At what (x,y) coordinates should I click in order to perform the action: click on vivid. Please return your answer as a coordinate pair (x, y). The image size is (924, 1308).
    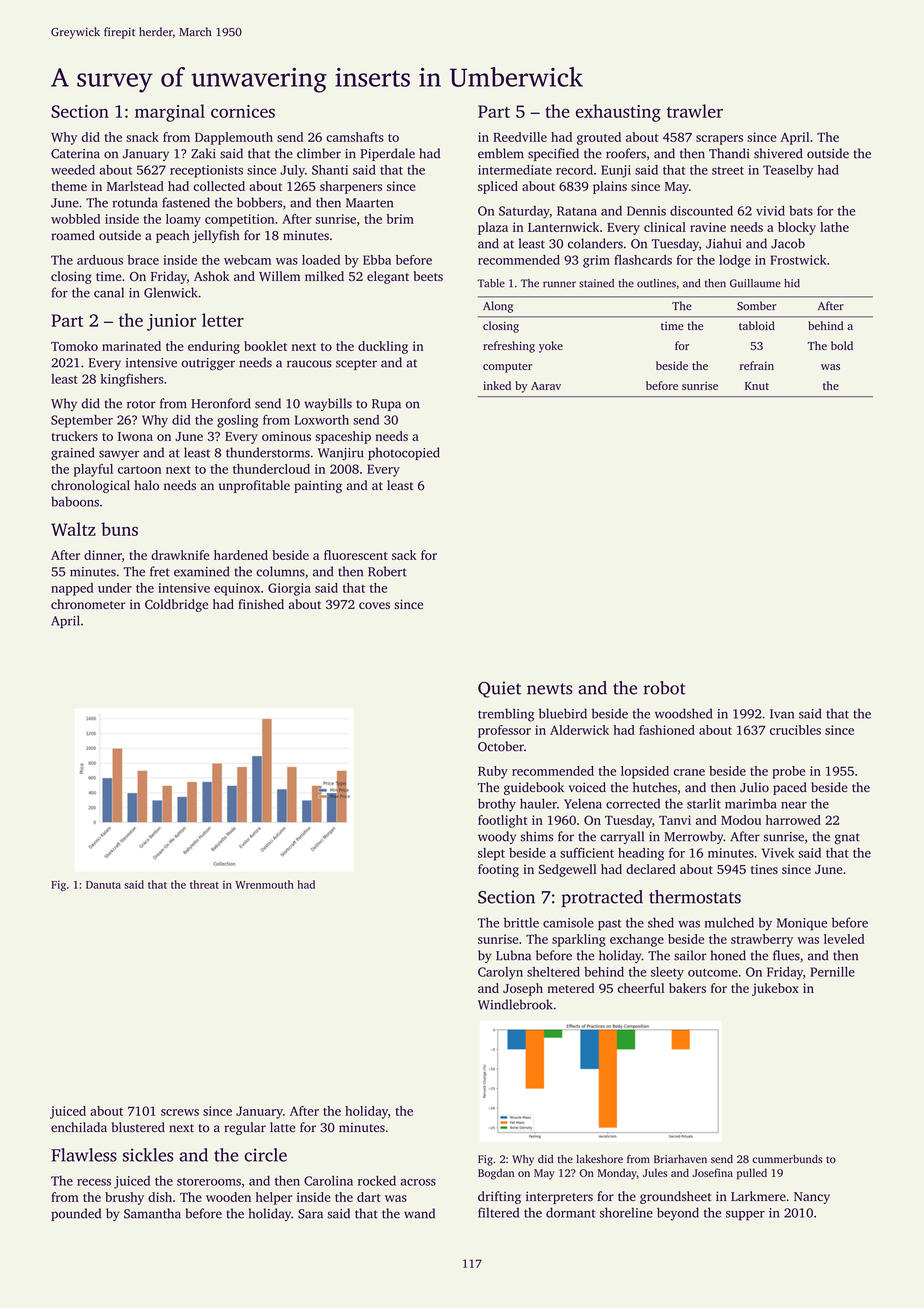
    Looking at the image, I should click on (770, 211).
